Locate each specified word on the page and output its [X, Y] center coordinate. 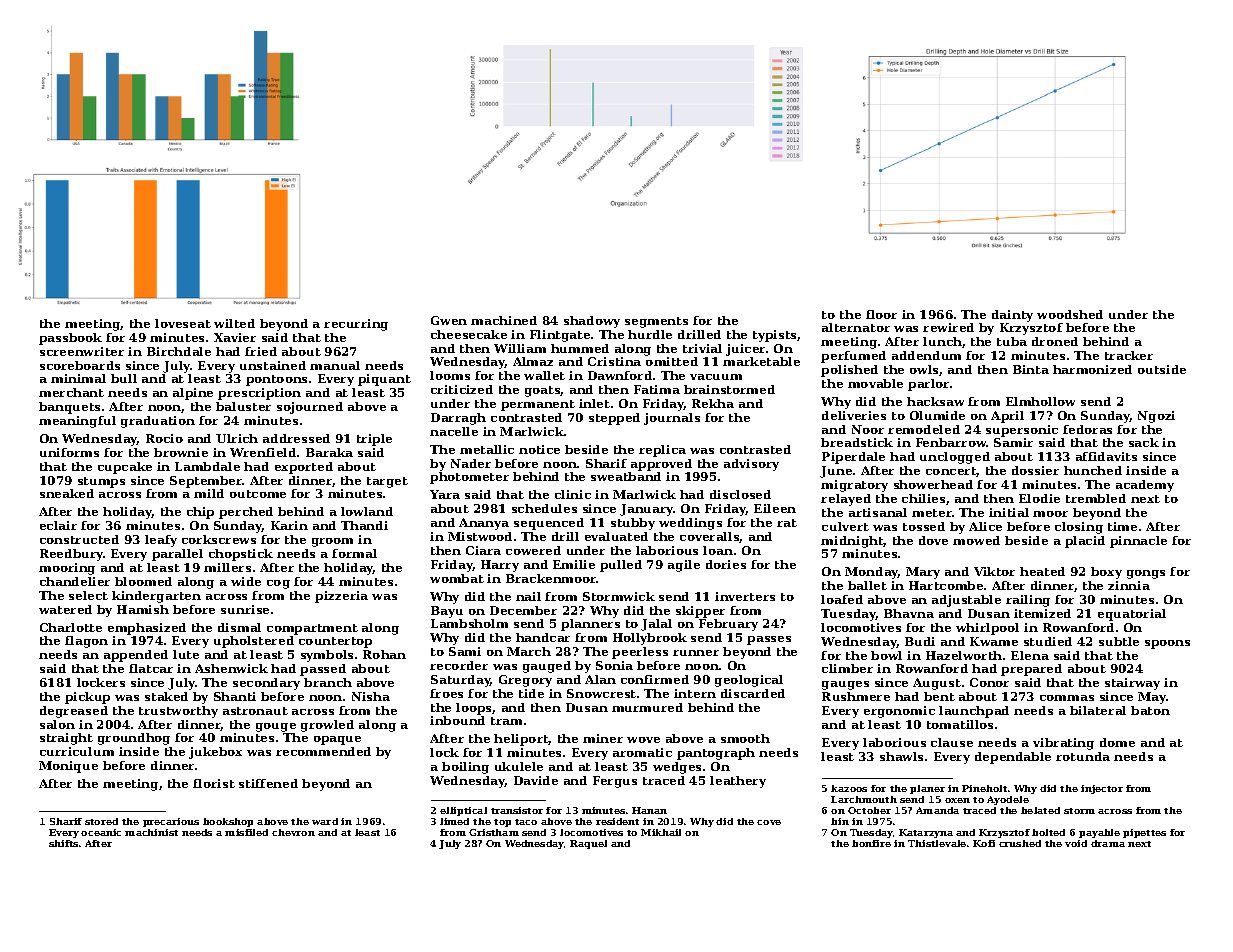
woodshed [1070, 314]
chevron [293, 832]
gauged [547, 667]
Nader [471, 463]
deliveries [854, 415]
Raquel [588, 844]
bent [939, 696]
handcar [543, 637]
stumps [101, 482]
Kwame [994, 641]
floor [881, 314]
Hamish [143, 609]
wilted [234, 323]
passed [323, 670]
